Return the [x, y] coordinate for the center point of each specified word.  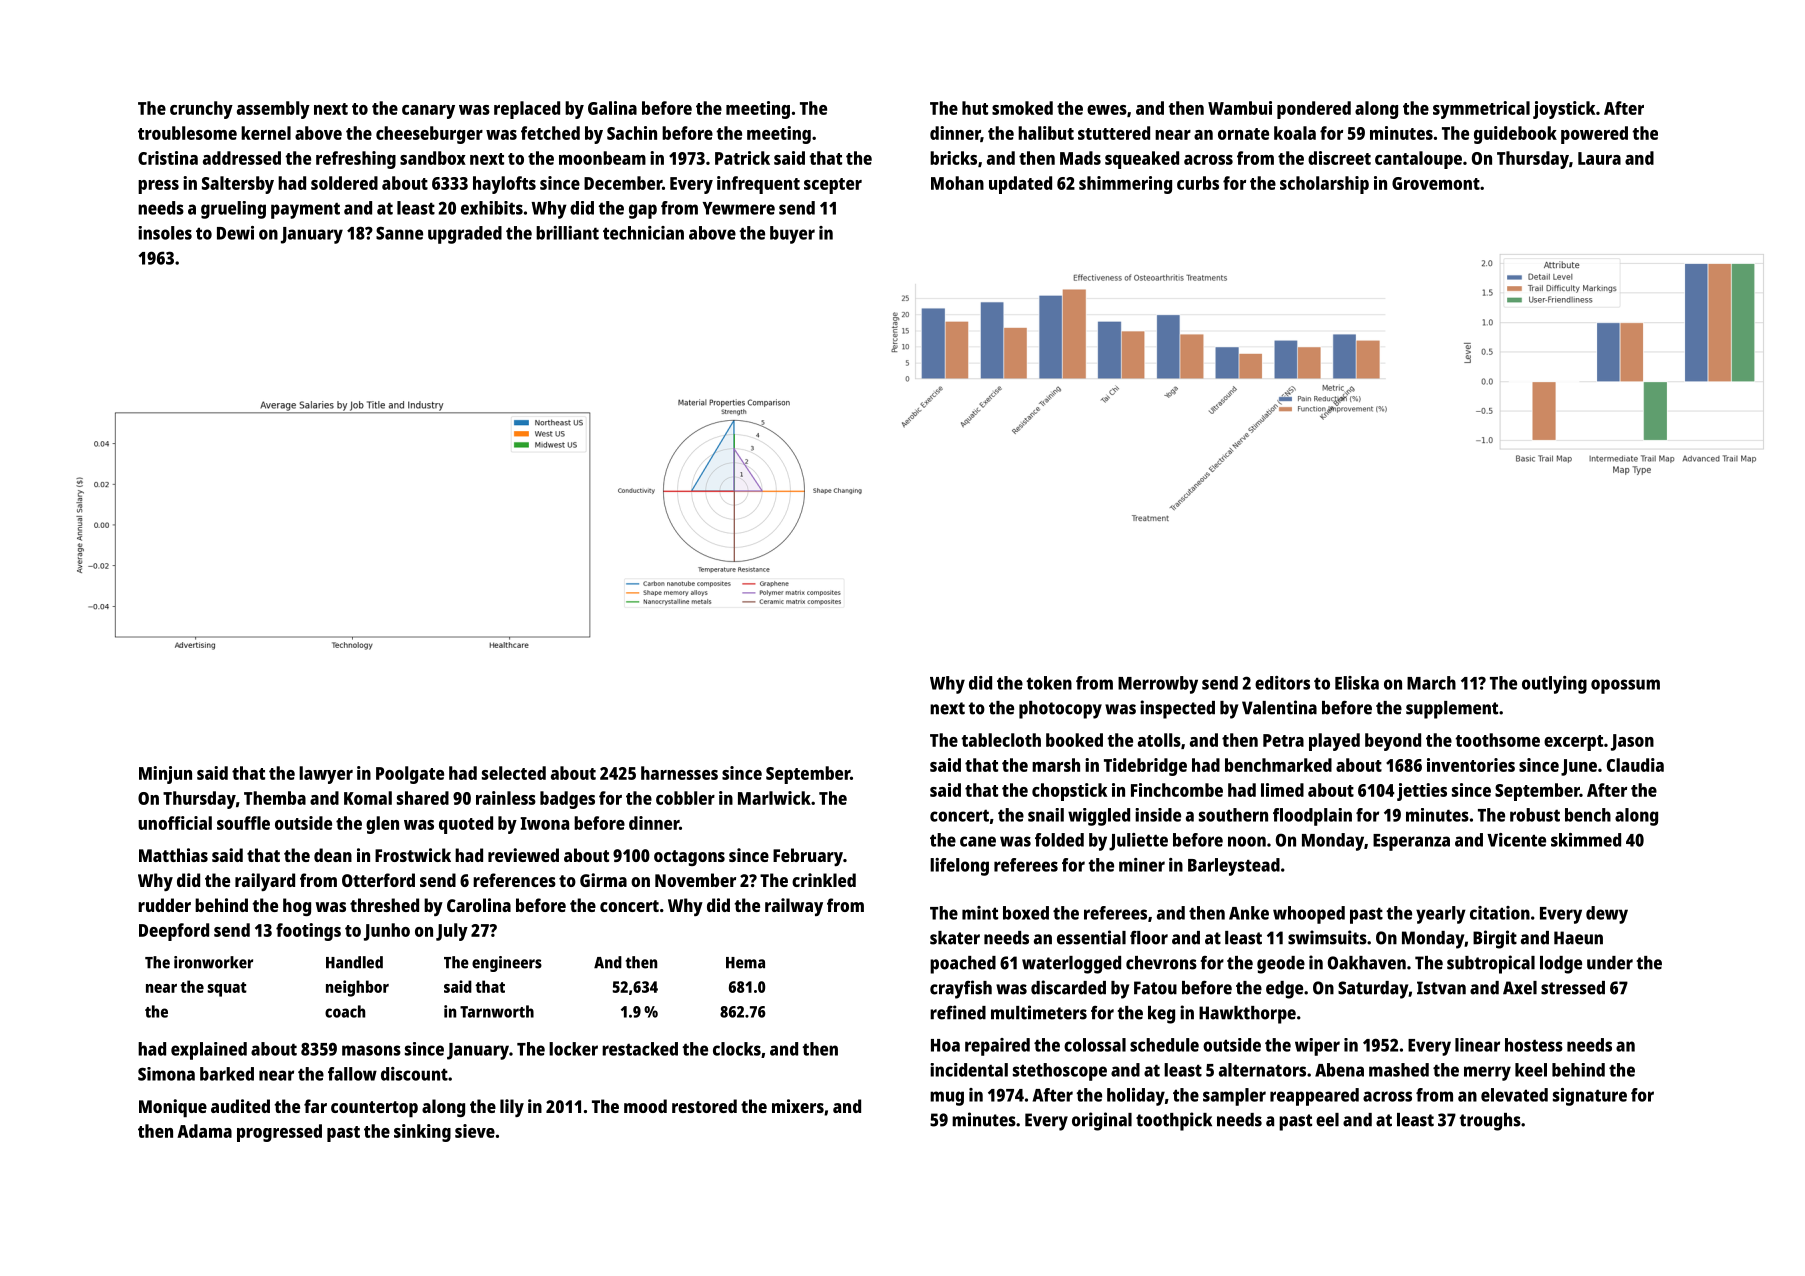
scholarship [1324, 185]
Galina [612, 108]
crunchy [201, 110]
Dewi [235, 233]
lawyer [326, 775]
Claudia [1635, 765]
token [1049, 683]
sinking [422, 1133]
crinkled [824, 880]
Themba [275, 798]
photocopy [1060, 710]
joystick [1564, 110]
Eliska [1357, 683]
